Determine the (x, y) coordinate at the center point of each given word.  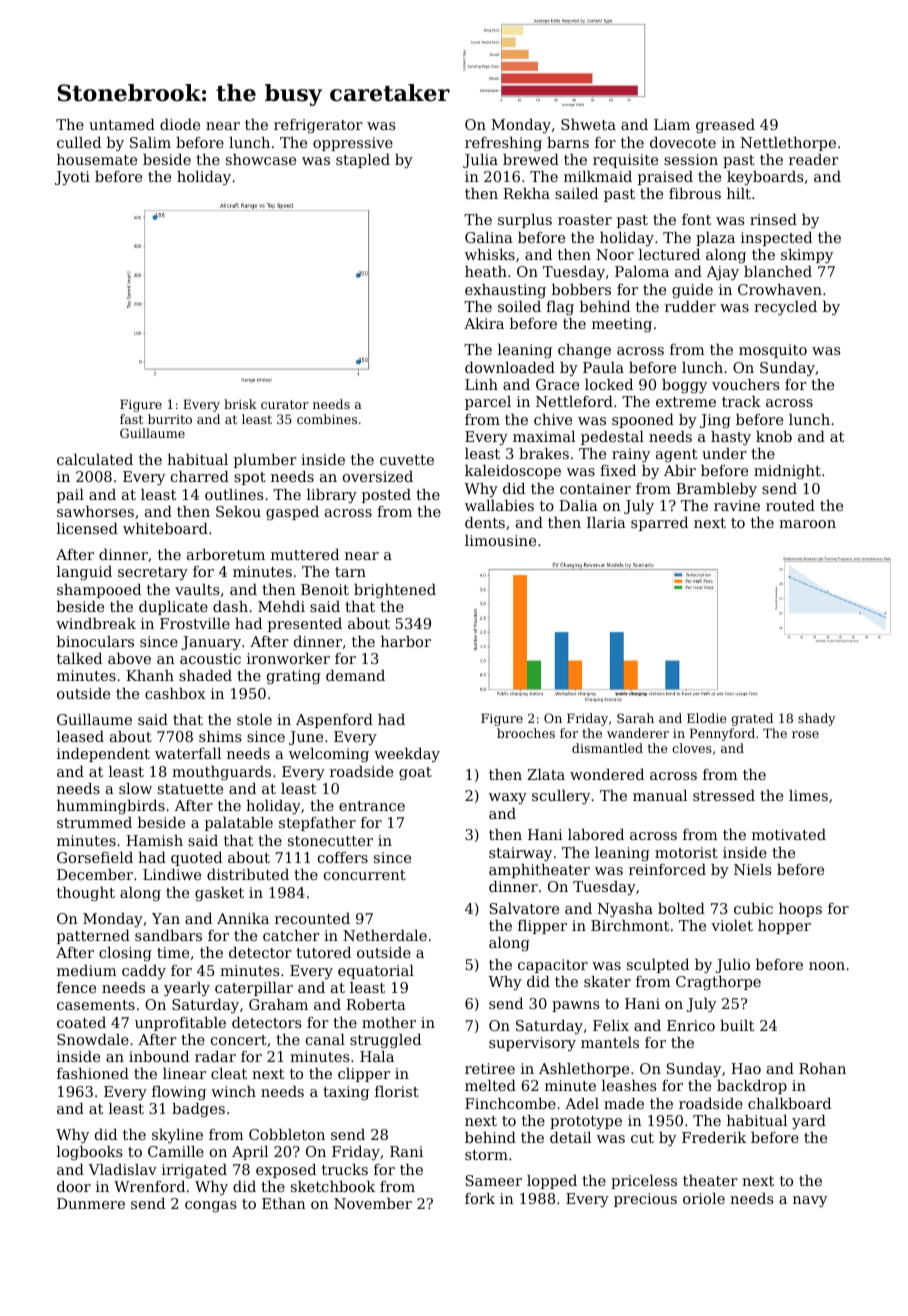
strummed (94, 822)
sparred (659, 524)
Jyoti (72, 178)
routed (790, 505)
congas (211, 1207)
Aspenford (334, 721)
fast (131, 419)
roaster (585, 220)
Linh (481, 384)
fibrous (695, 193)
